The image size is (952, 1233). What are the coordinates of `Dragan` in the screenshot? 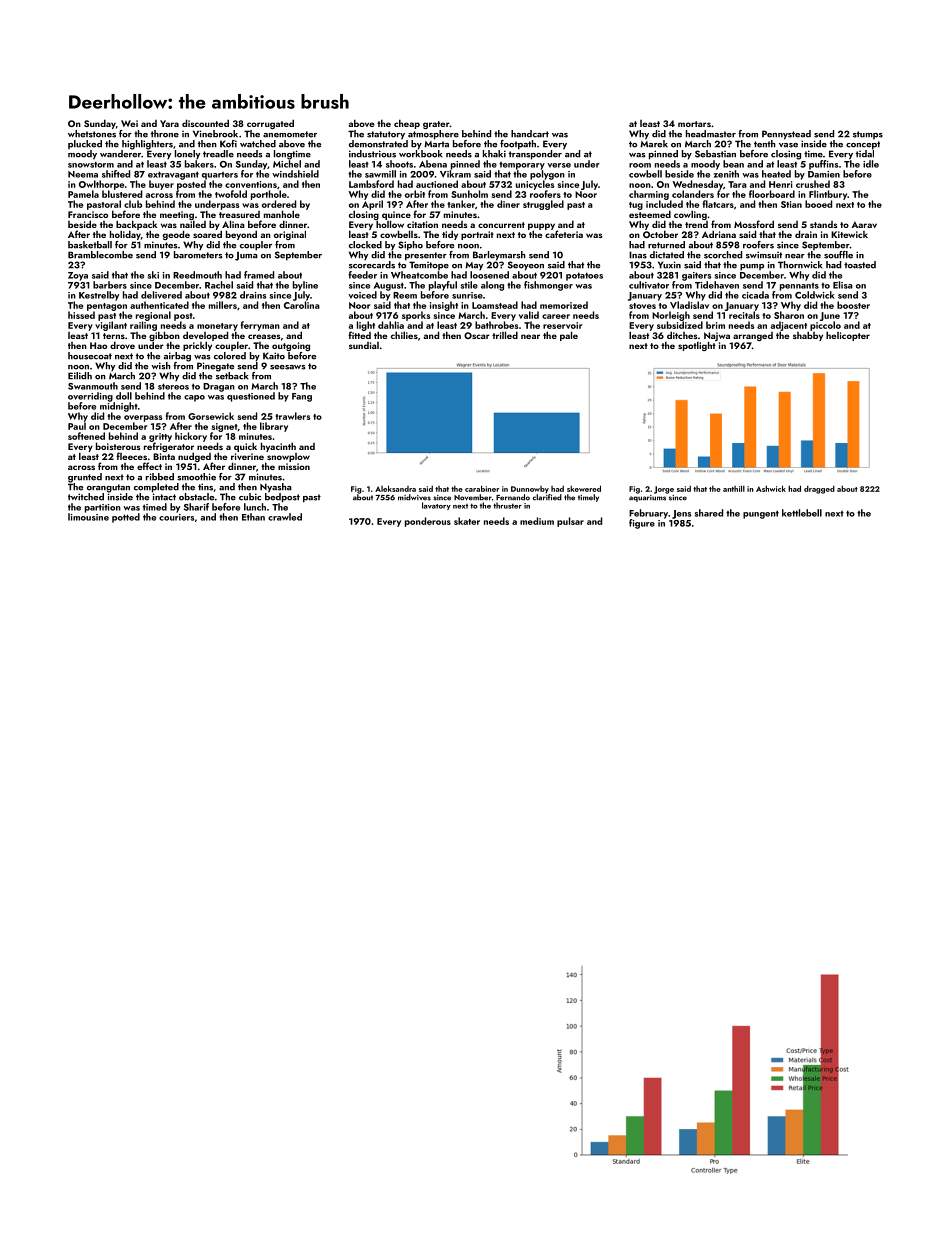 It's located at (219, 387).
